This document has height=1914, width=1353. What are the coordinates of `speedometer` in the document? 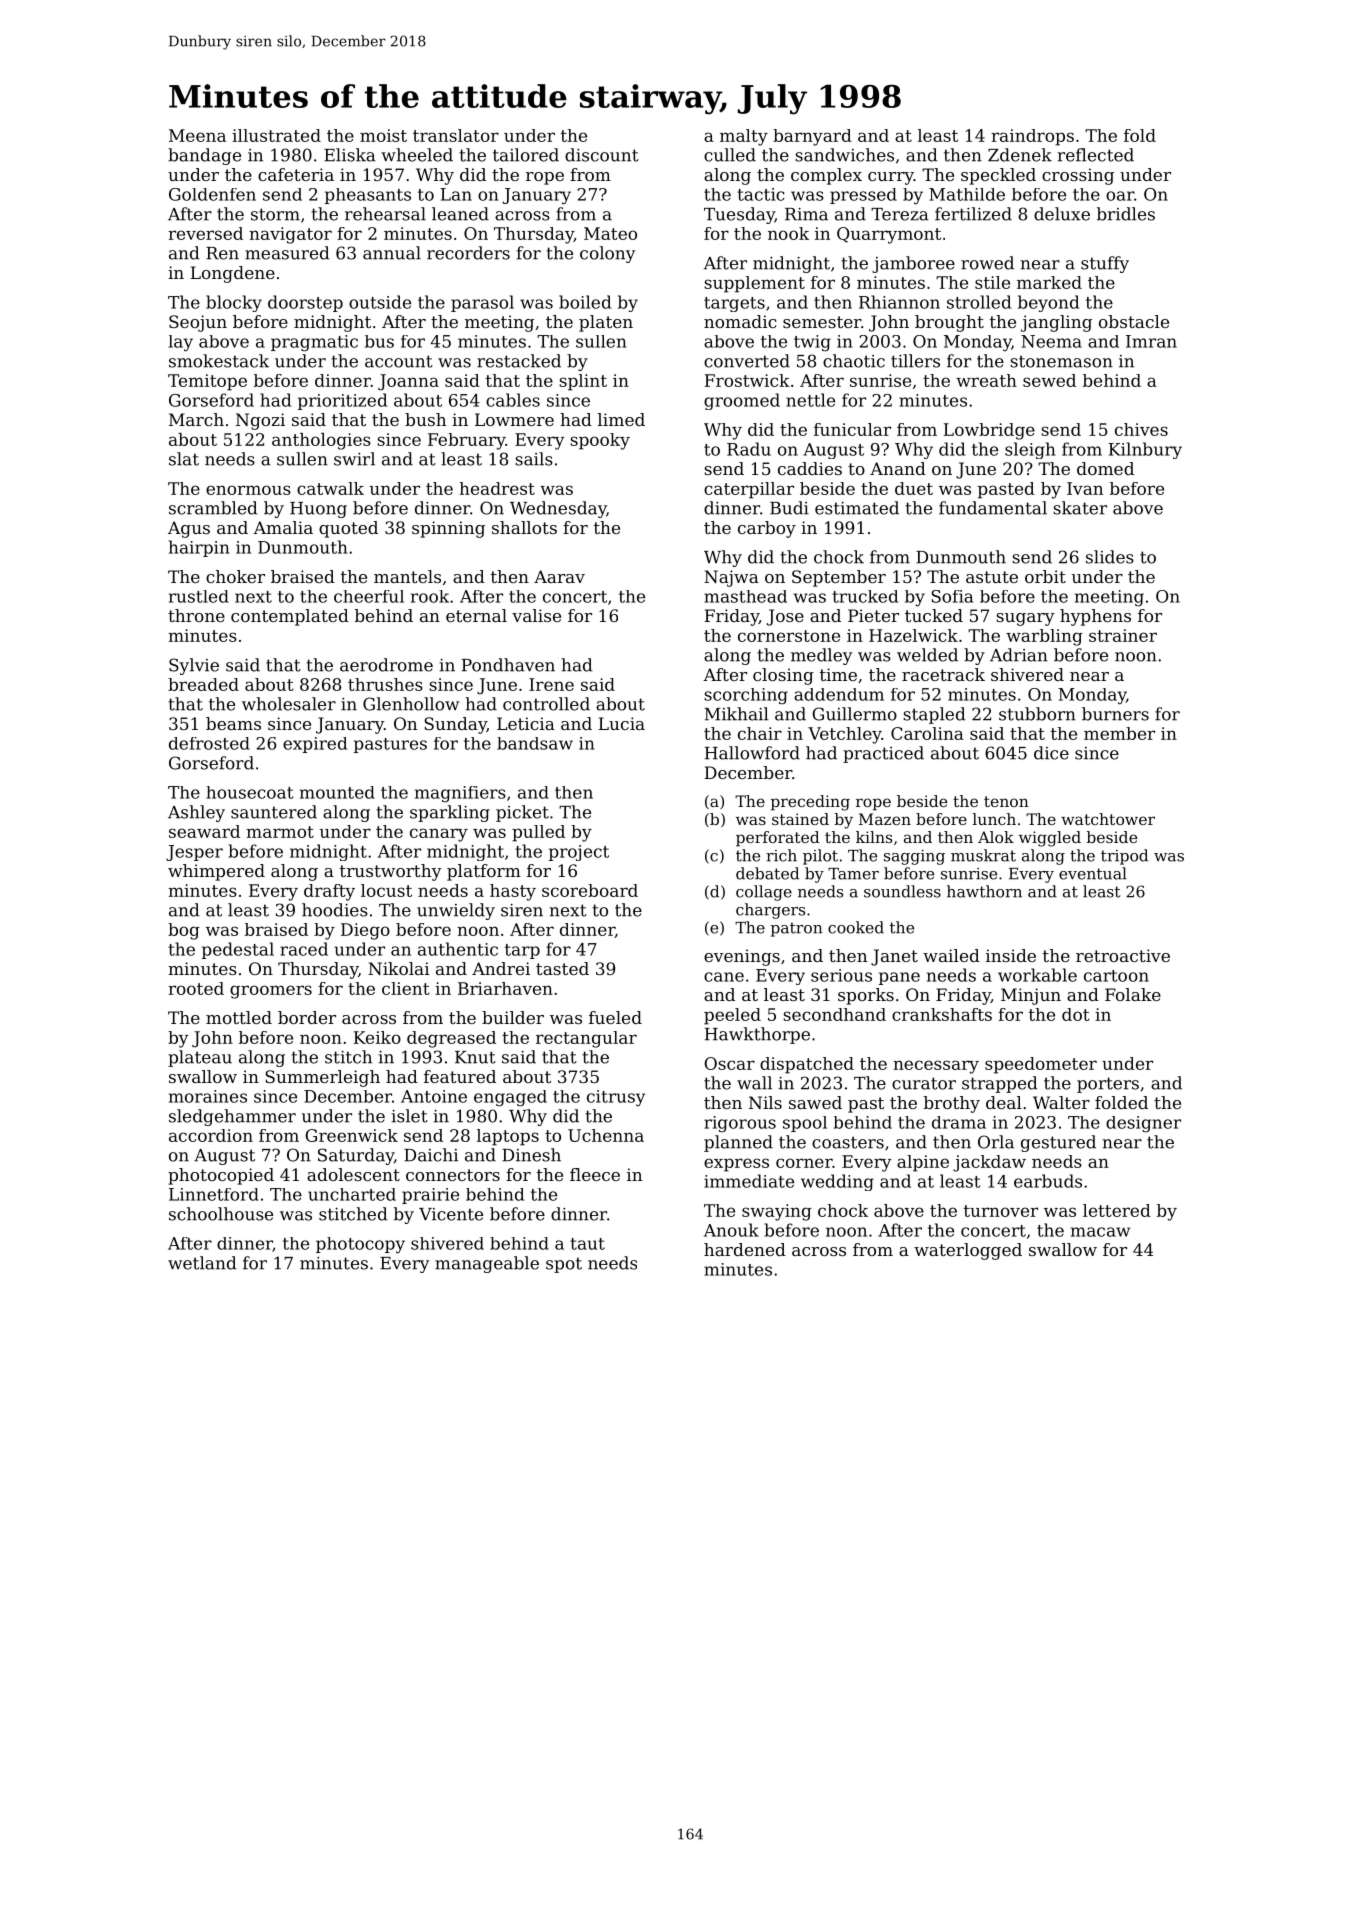 It's located at (1041, 1065).
